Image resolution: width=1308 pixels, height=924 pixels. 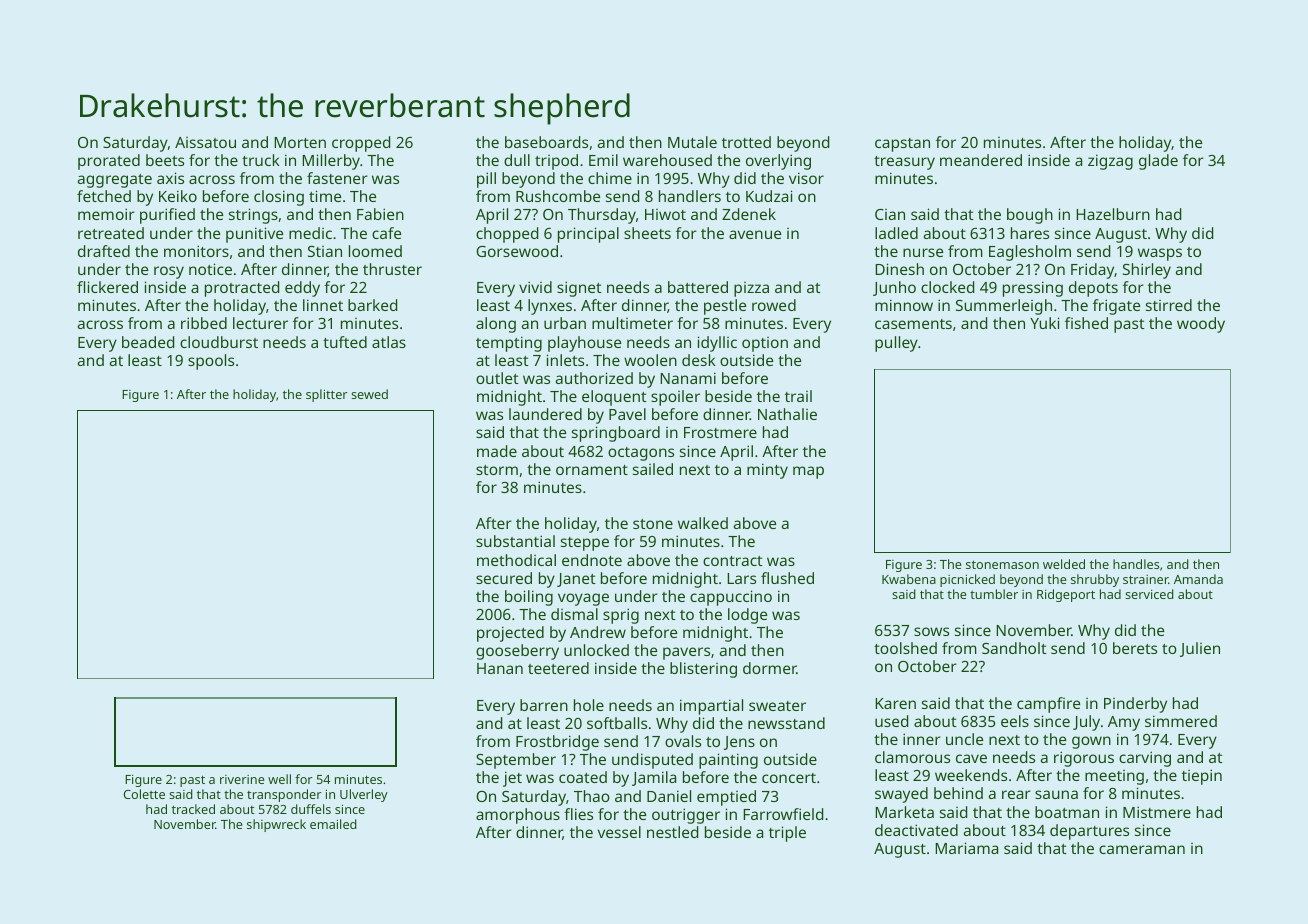 What do you see at coordinates (596, 650) in the page?
I see `unlocked` at bounding box center [596, 650].
